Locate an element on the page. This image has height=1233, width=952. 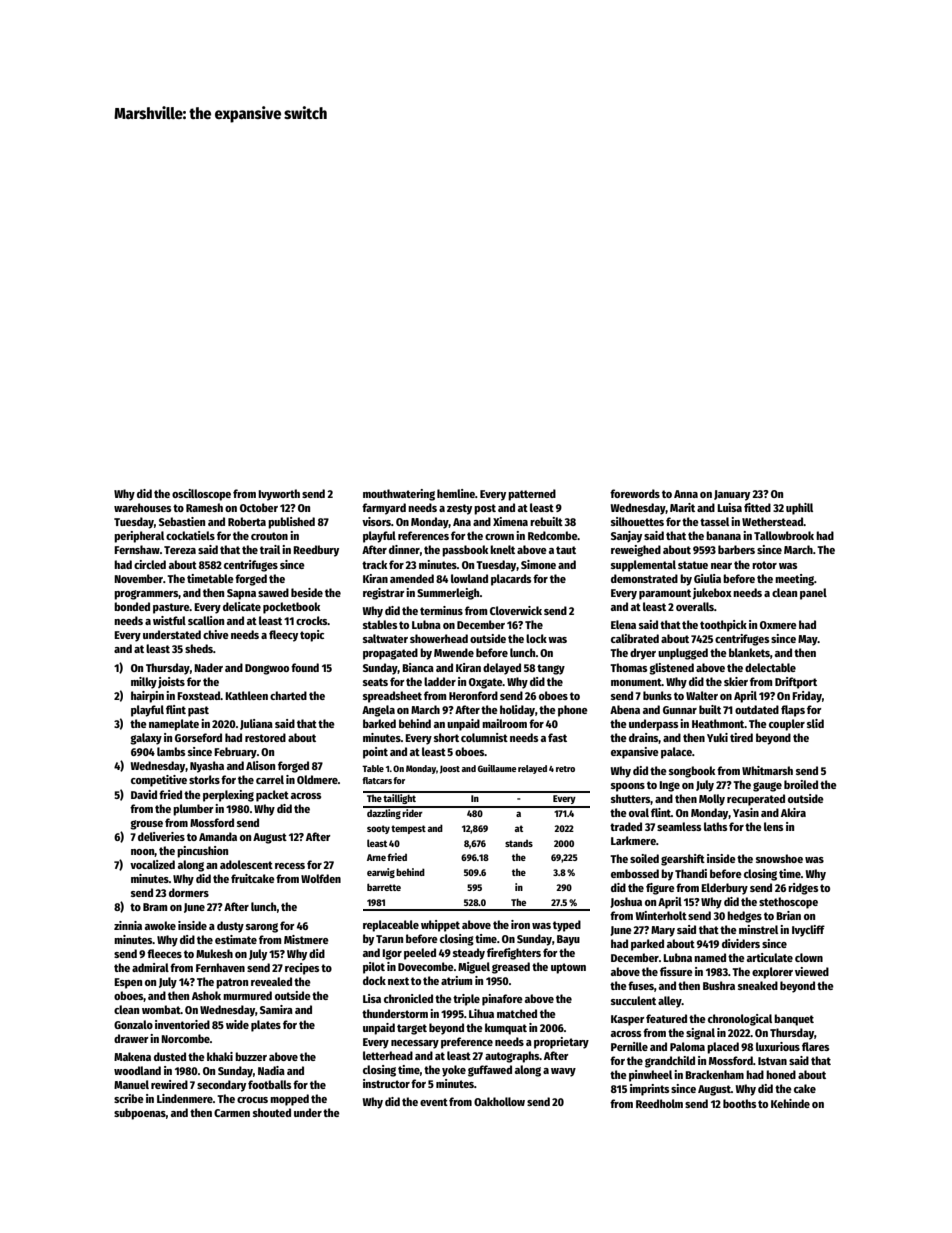
beside is located at coordinates (307, 592).
